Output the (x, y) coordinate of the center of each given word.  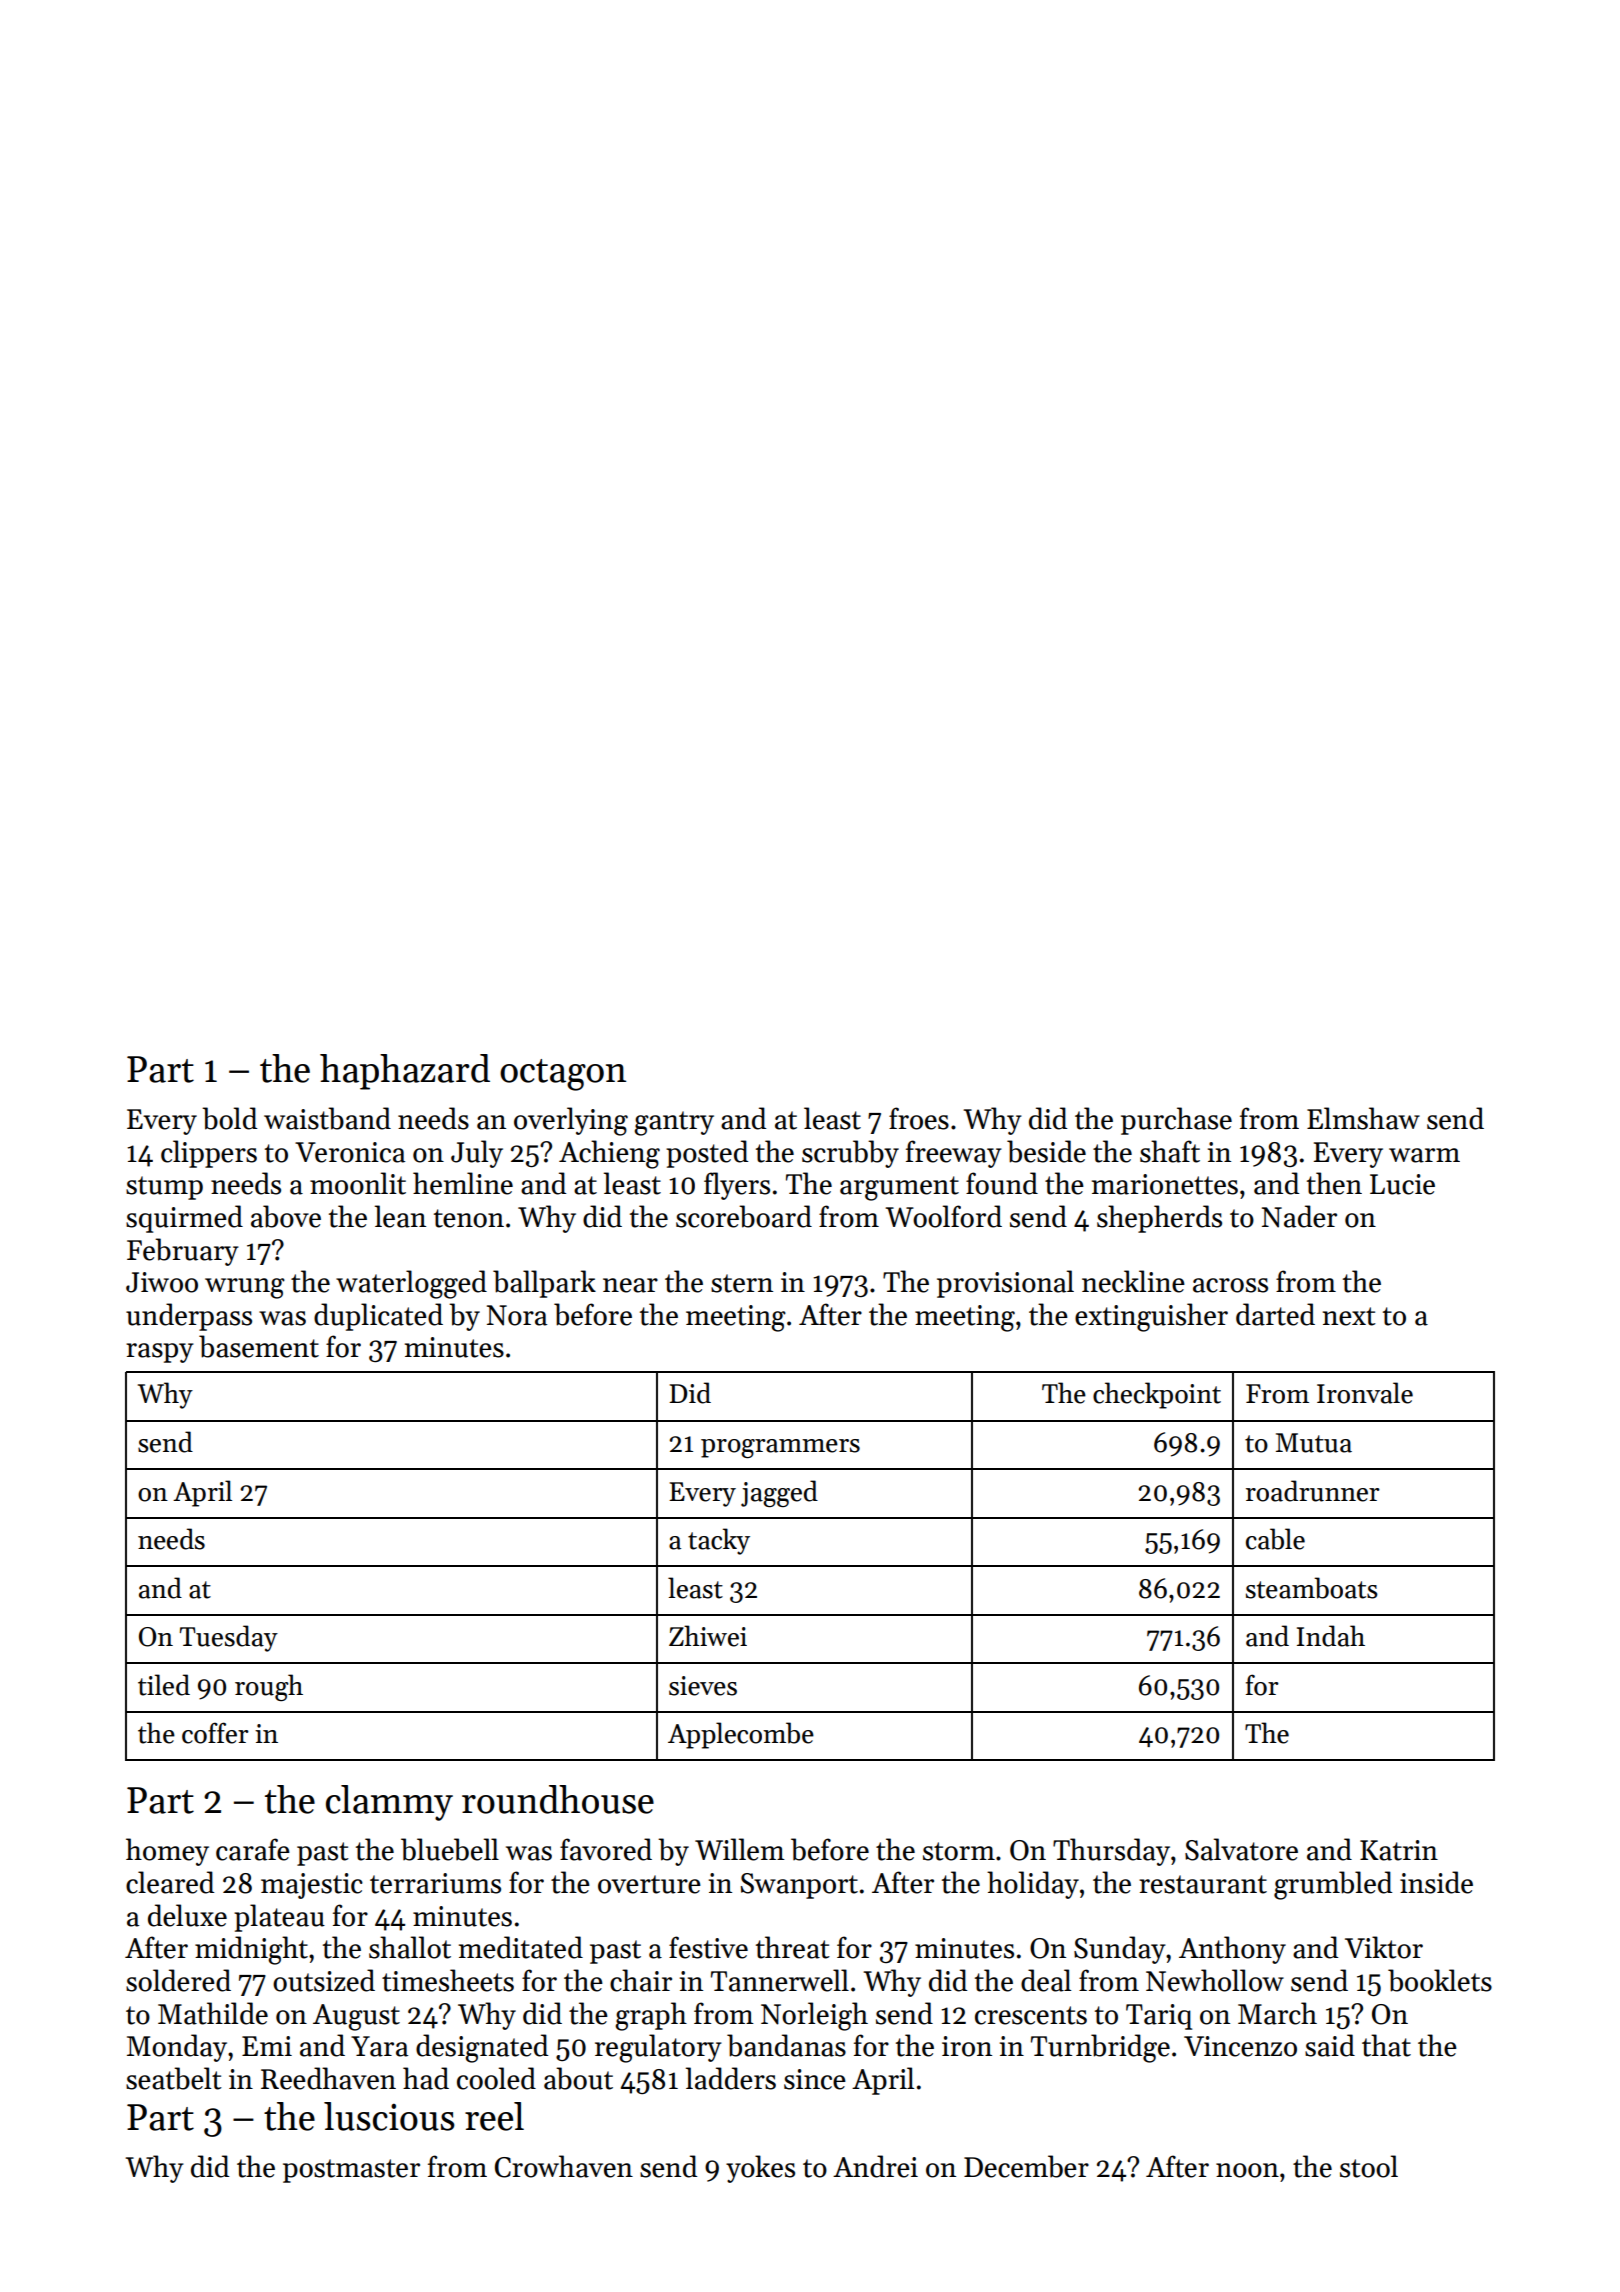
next (1349, 1316)
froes (919, 1118)
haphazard (405, 1072)
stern (742, 1283)
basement (259, 1346)
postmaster (351, 2171)
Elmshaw (1363, 1118)
